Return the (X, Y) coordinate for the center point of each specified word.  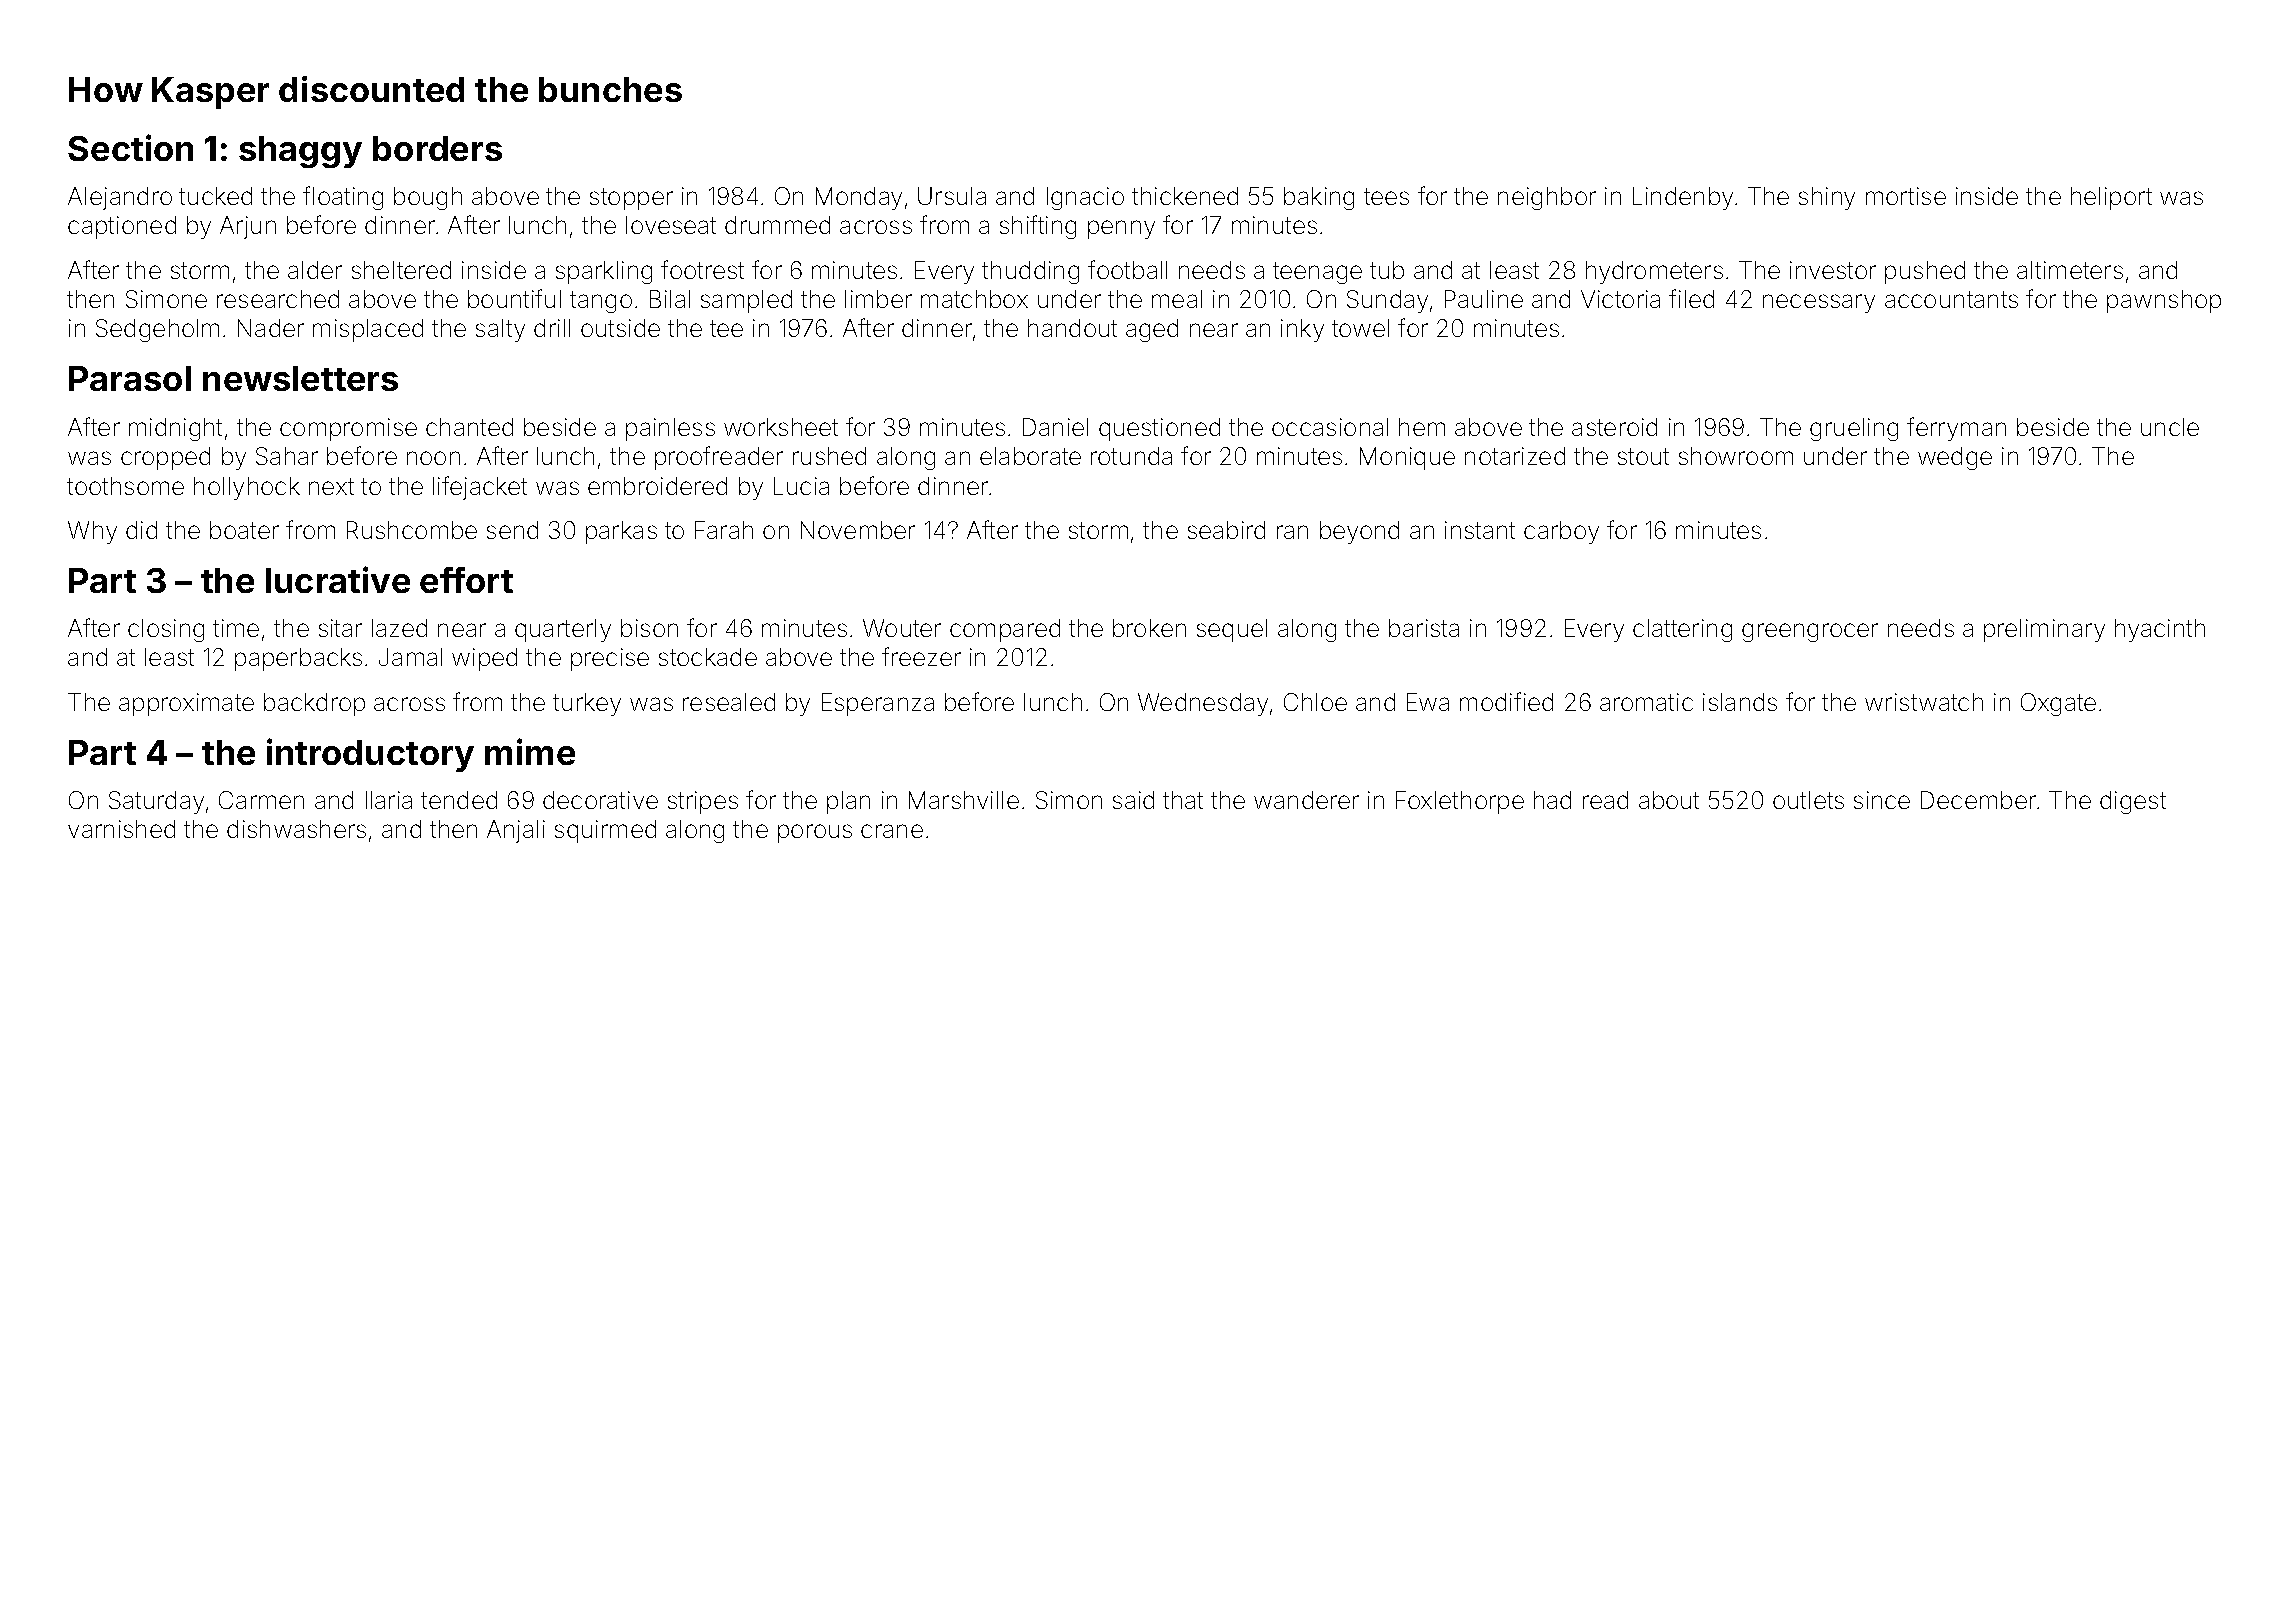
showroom (1736, 456)
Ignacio (1085, 198)
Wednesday (1203, 704)
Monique (1407, 458)
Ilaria (389, 800)
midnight (175, 429)
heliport (2111, 198)
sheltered (401, 270)
